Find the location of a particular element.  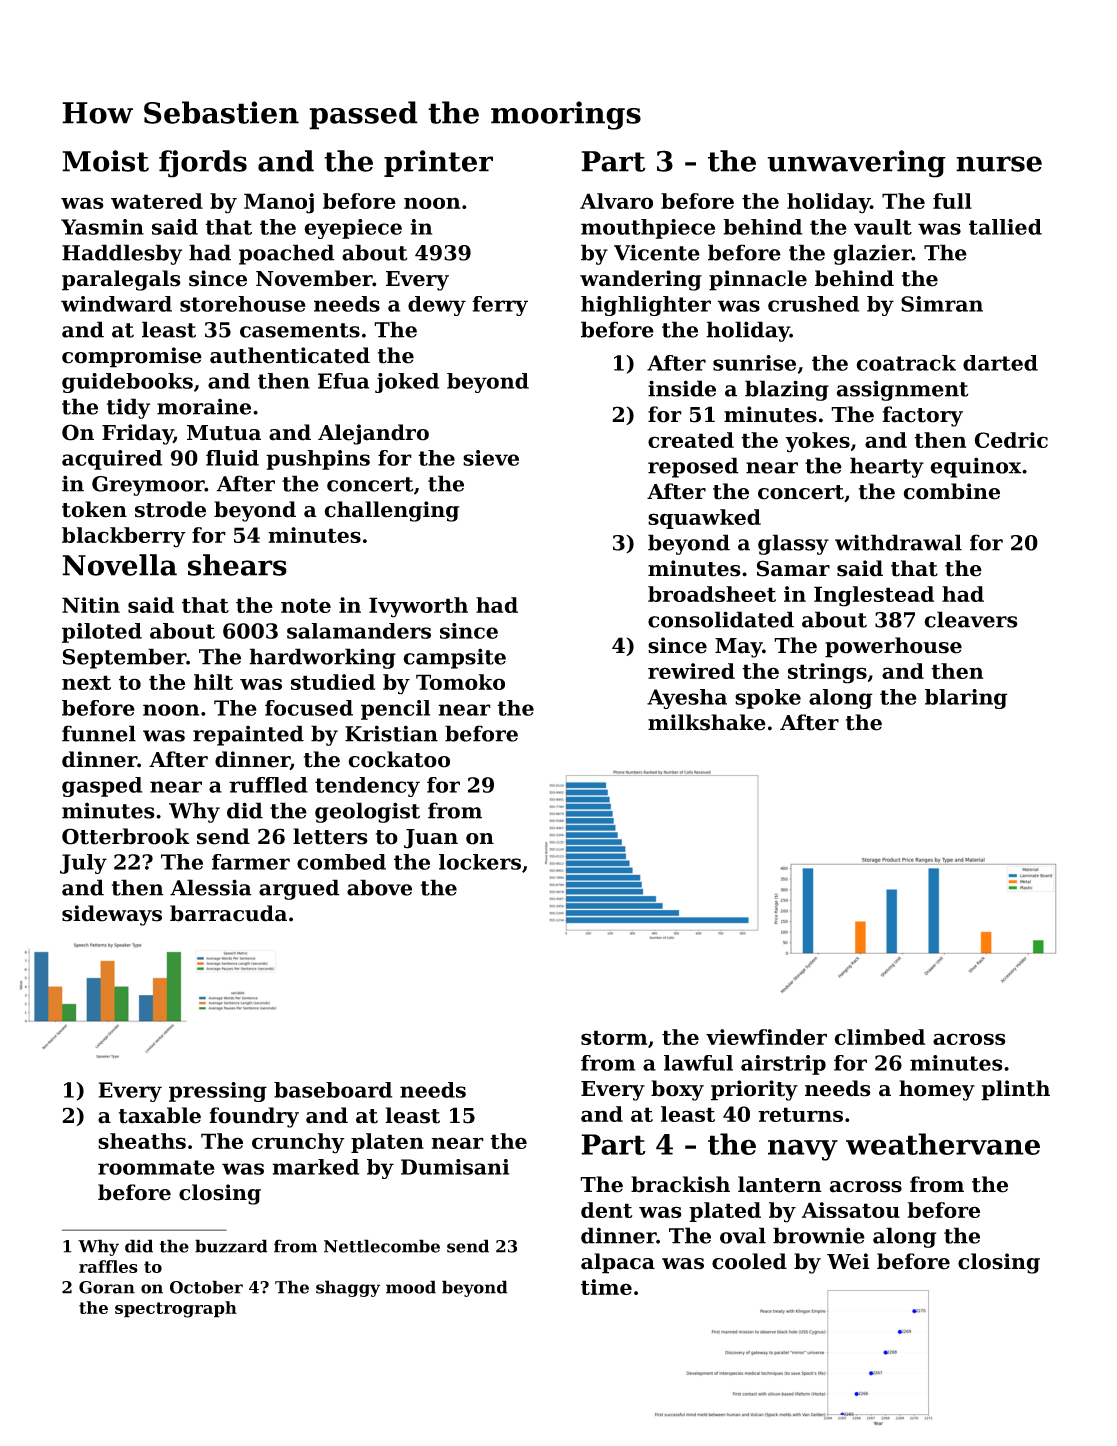

eyepiece is located at coordinates (353, 229).
